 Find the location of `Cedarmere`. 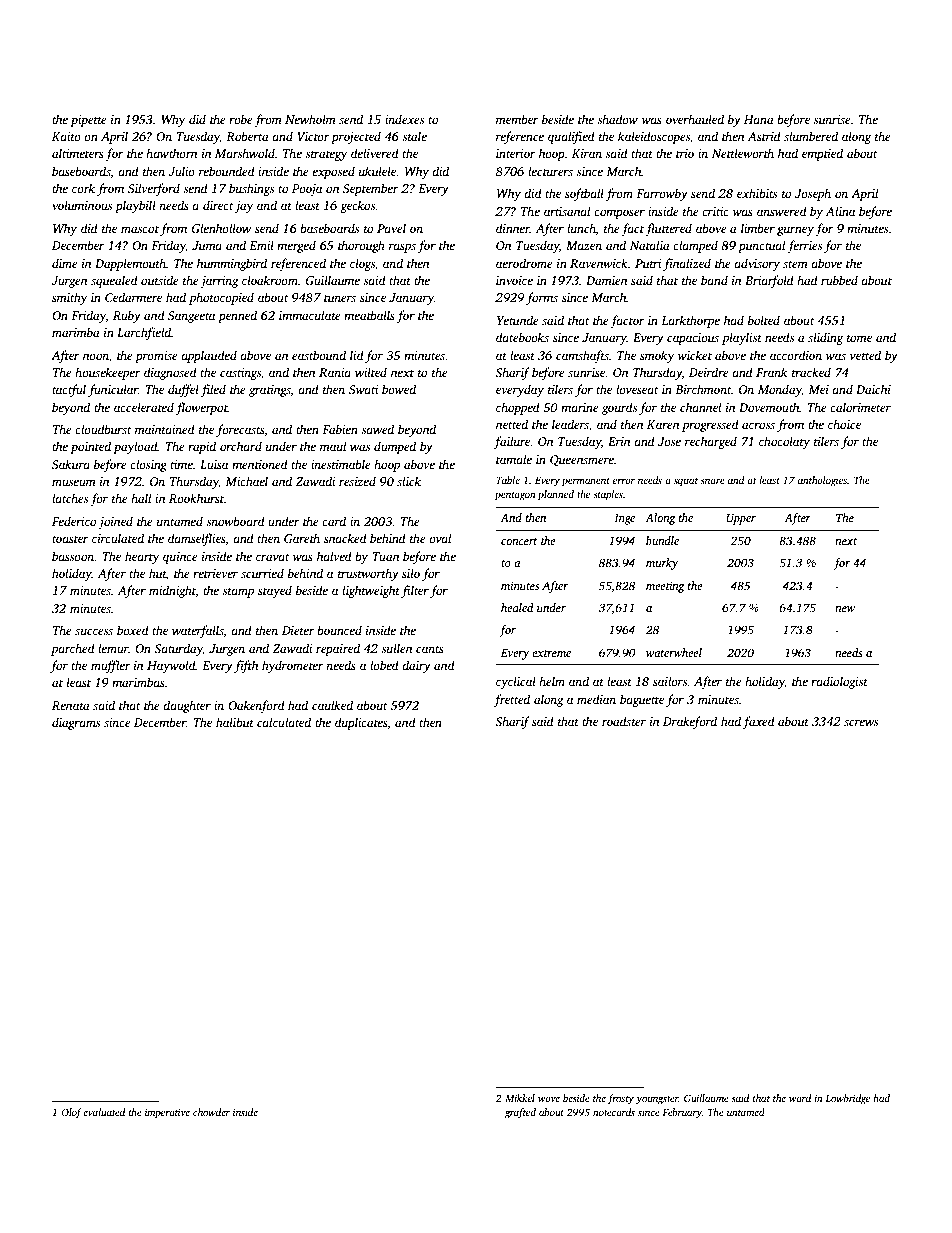

Cedarmere is located at coordinates (133, 297).
